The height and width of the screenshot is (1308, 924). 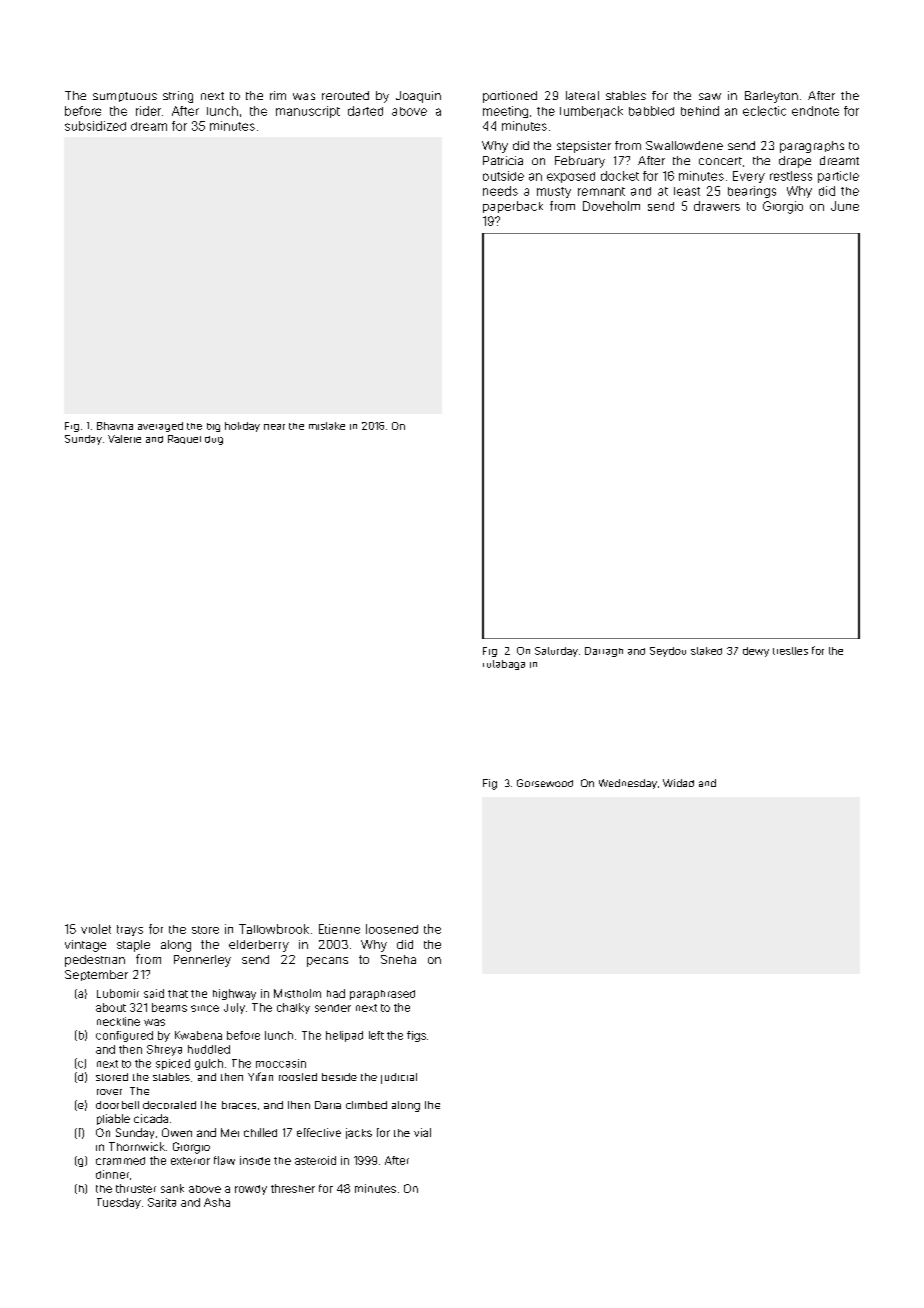 What do you see at coordinates (845, 206) in the screenshot?
I see `June` at bounding box center [845, 206].
